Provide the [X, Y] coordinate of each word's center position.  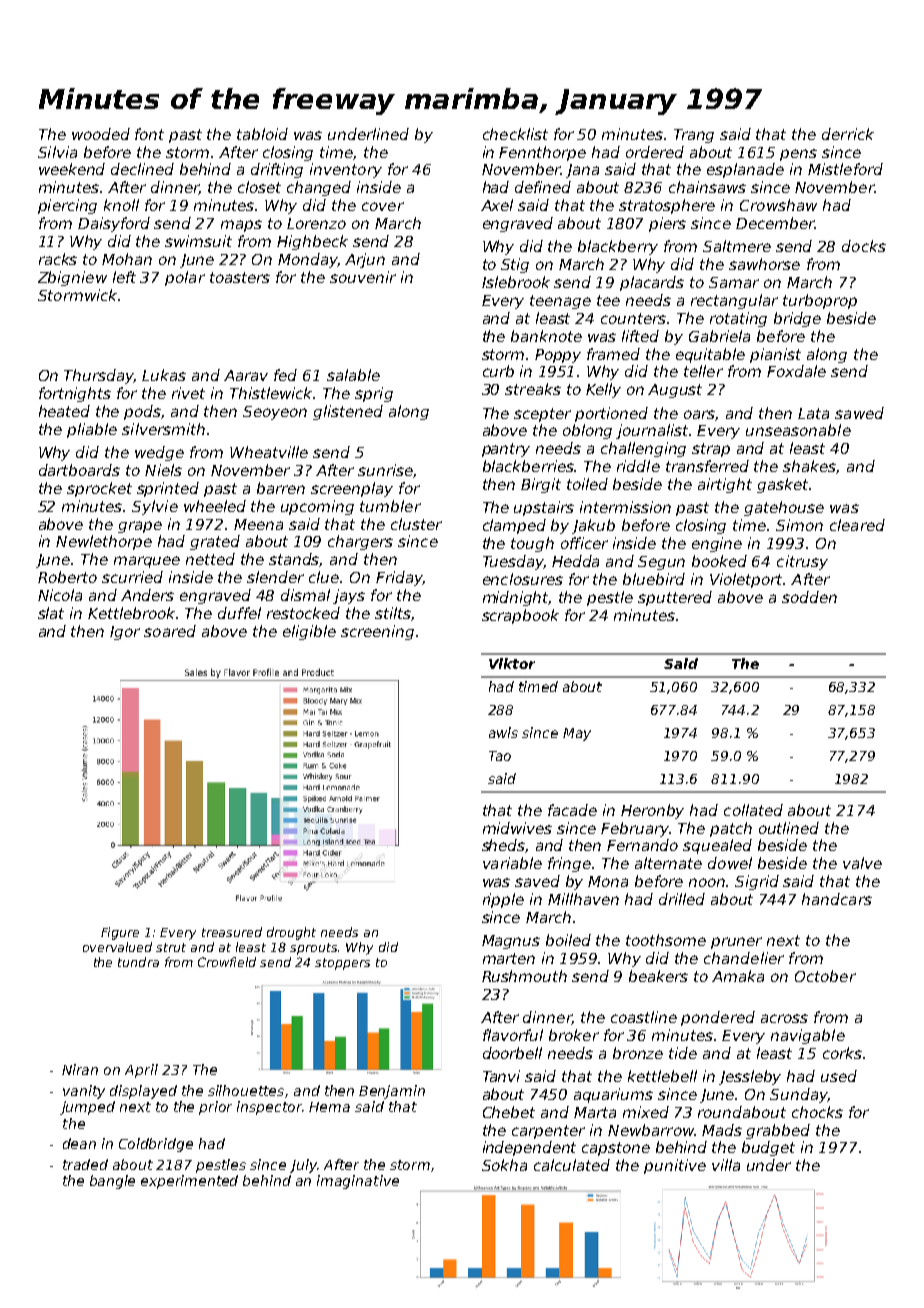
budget [768, 1148]
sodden [809, 597]
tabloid [262, 134]
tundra [138, 962]
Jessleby [750, 1077]
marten [509, 958]
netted [210, 559]
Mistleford [845, 169]
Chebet [509, 1112]
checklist [515, 134]
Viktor [512, 663]
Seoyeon [275, 413]
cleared [857, 525]
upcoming [317, 507]
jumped [87, 1108]
